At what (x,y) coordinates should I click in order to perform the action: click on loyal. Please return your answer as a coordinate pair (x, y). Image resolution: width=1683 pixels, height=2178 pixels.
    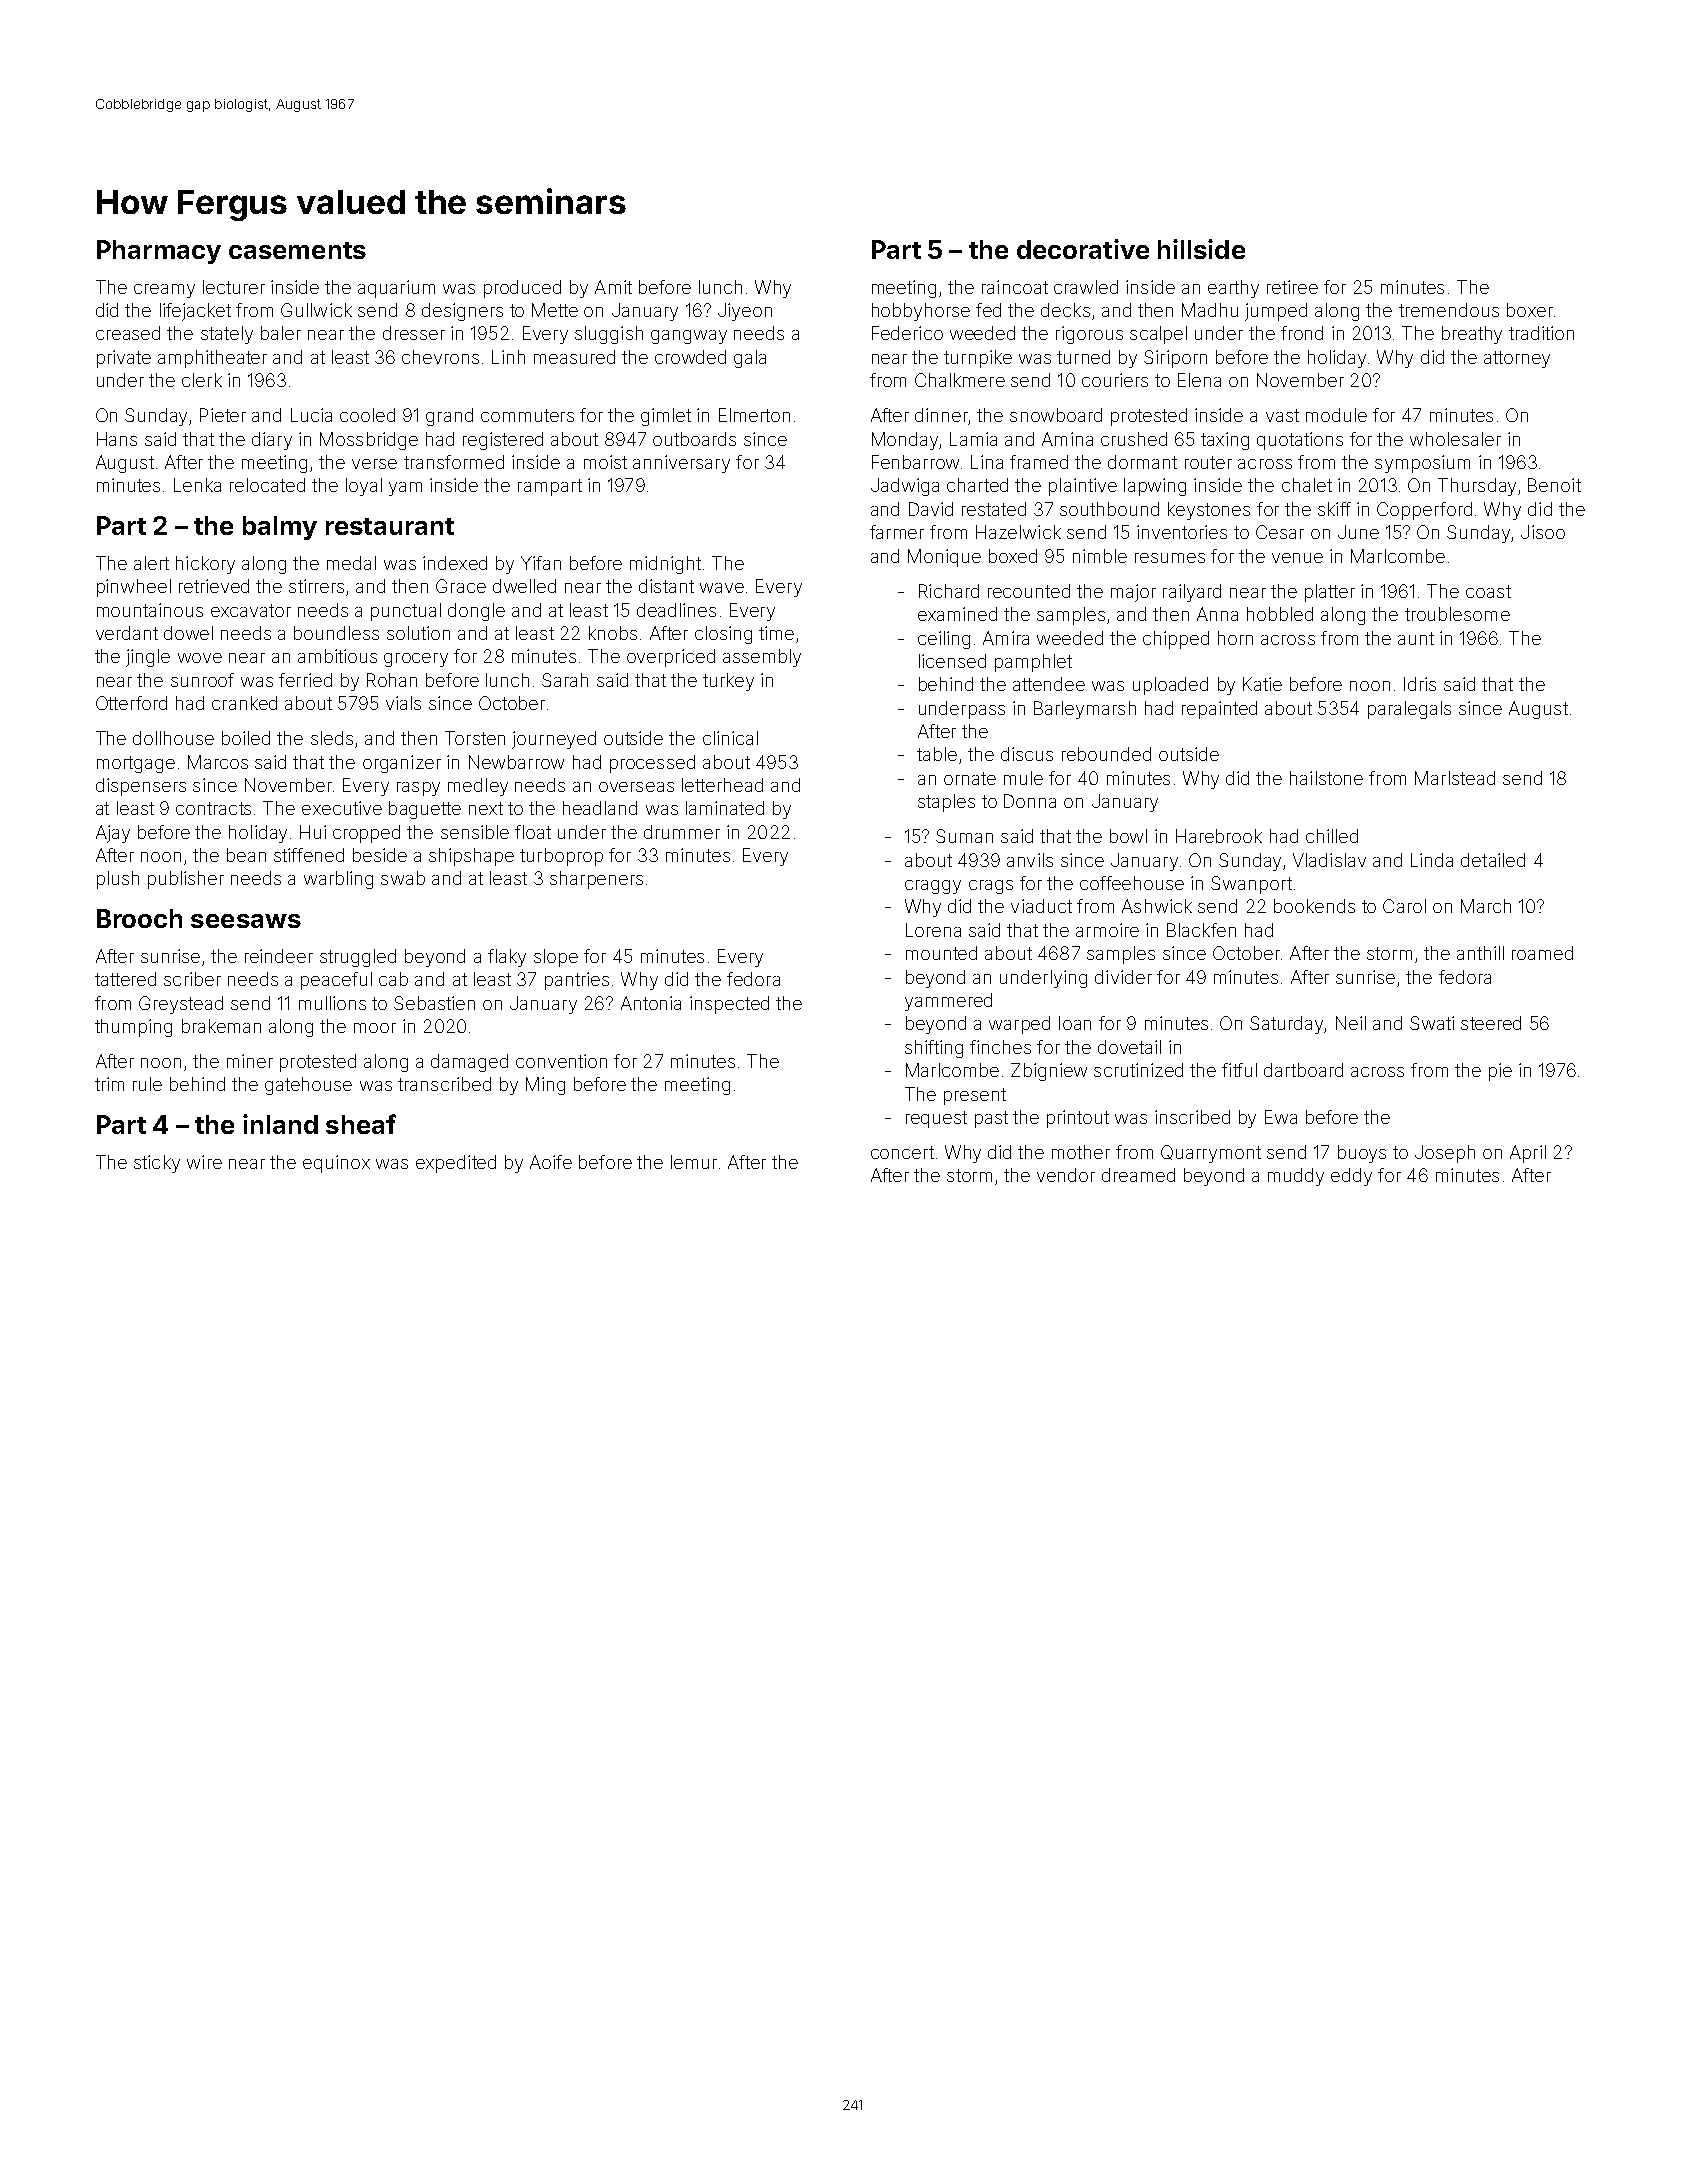
    Looking at the image, I should click on (364, 487).
